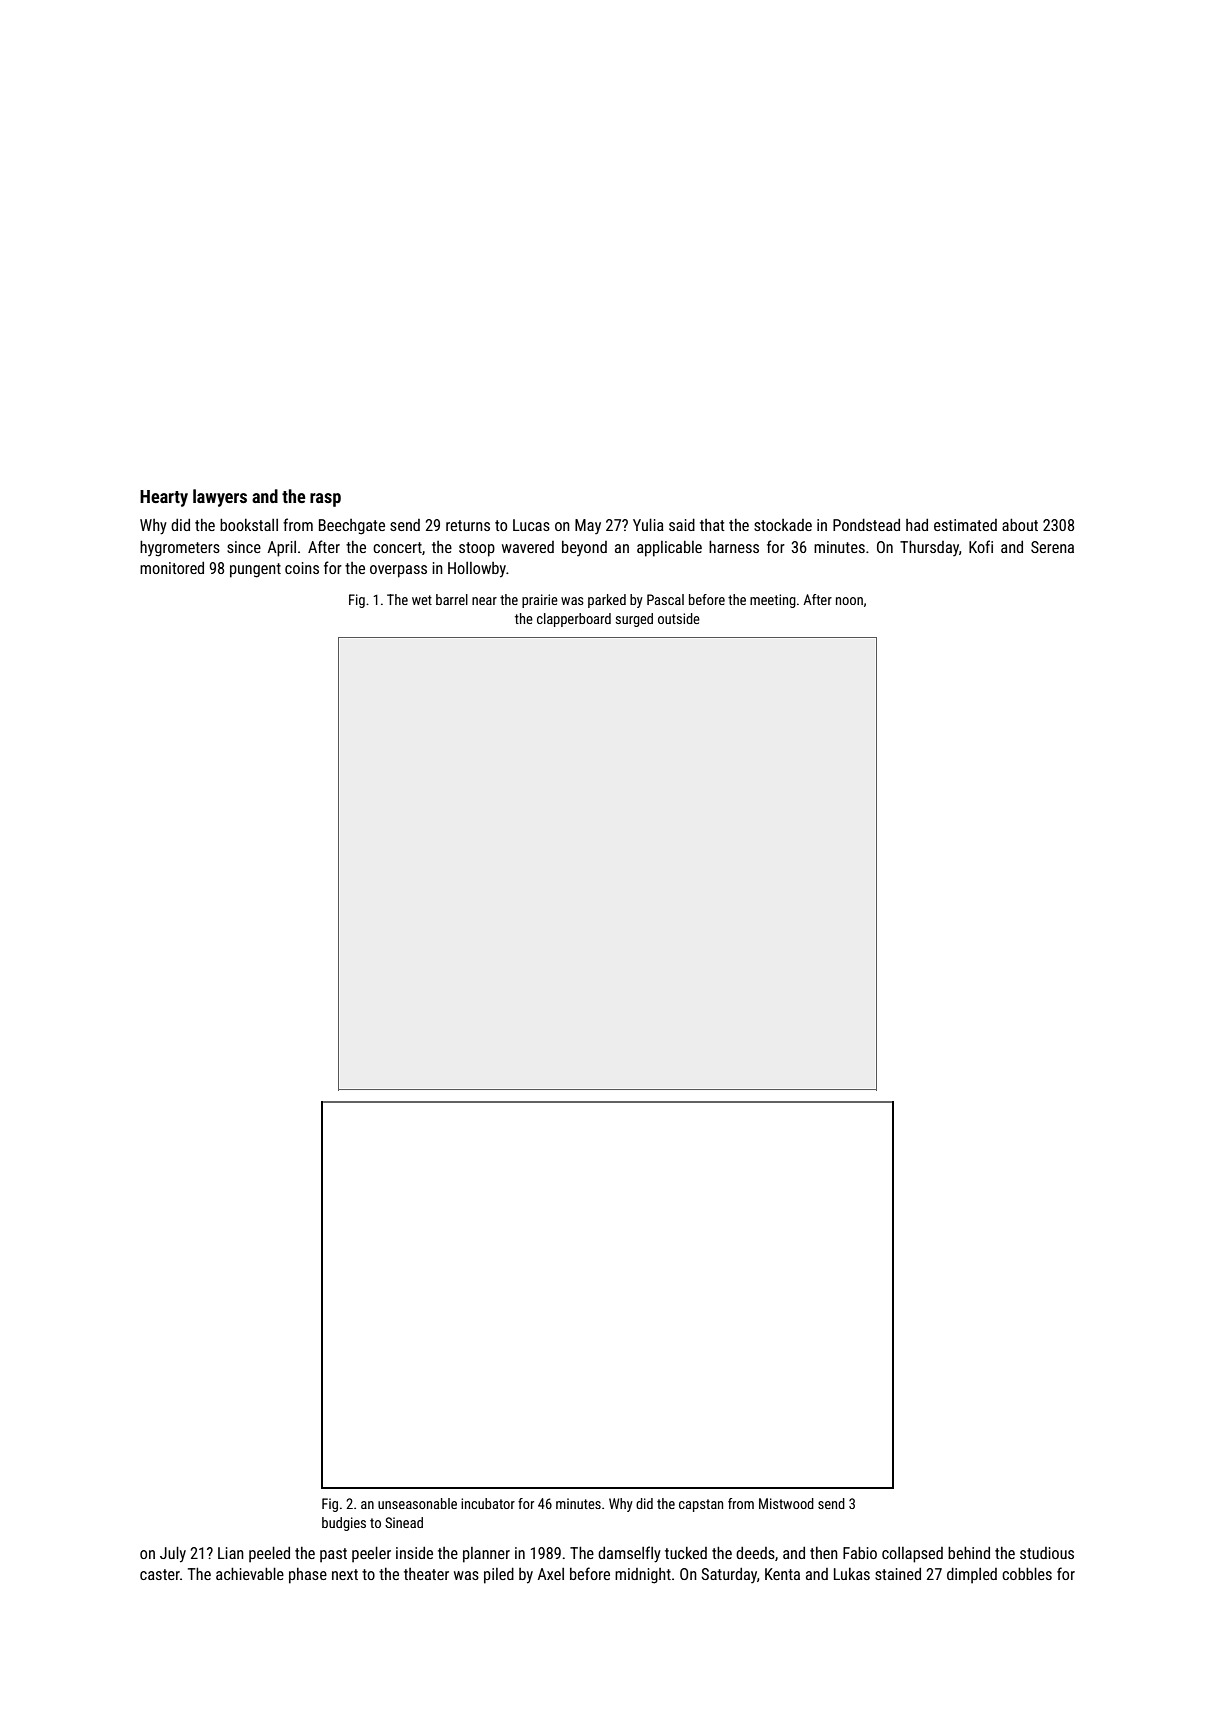 The image size is (1215, 1719). What do you see at coordinates (965, 525) in the image?
I see `estimated` at bounding box center [965, 525].
